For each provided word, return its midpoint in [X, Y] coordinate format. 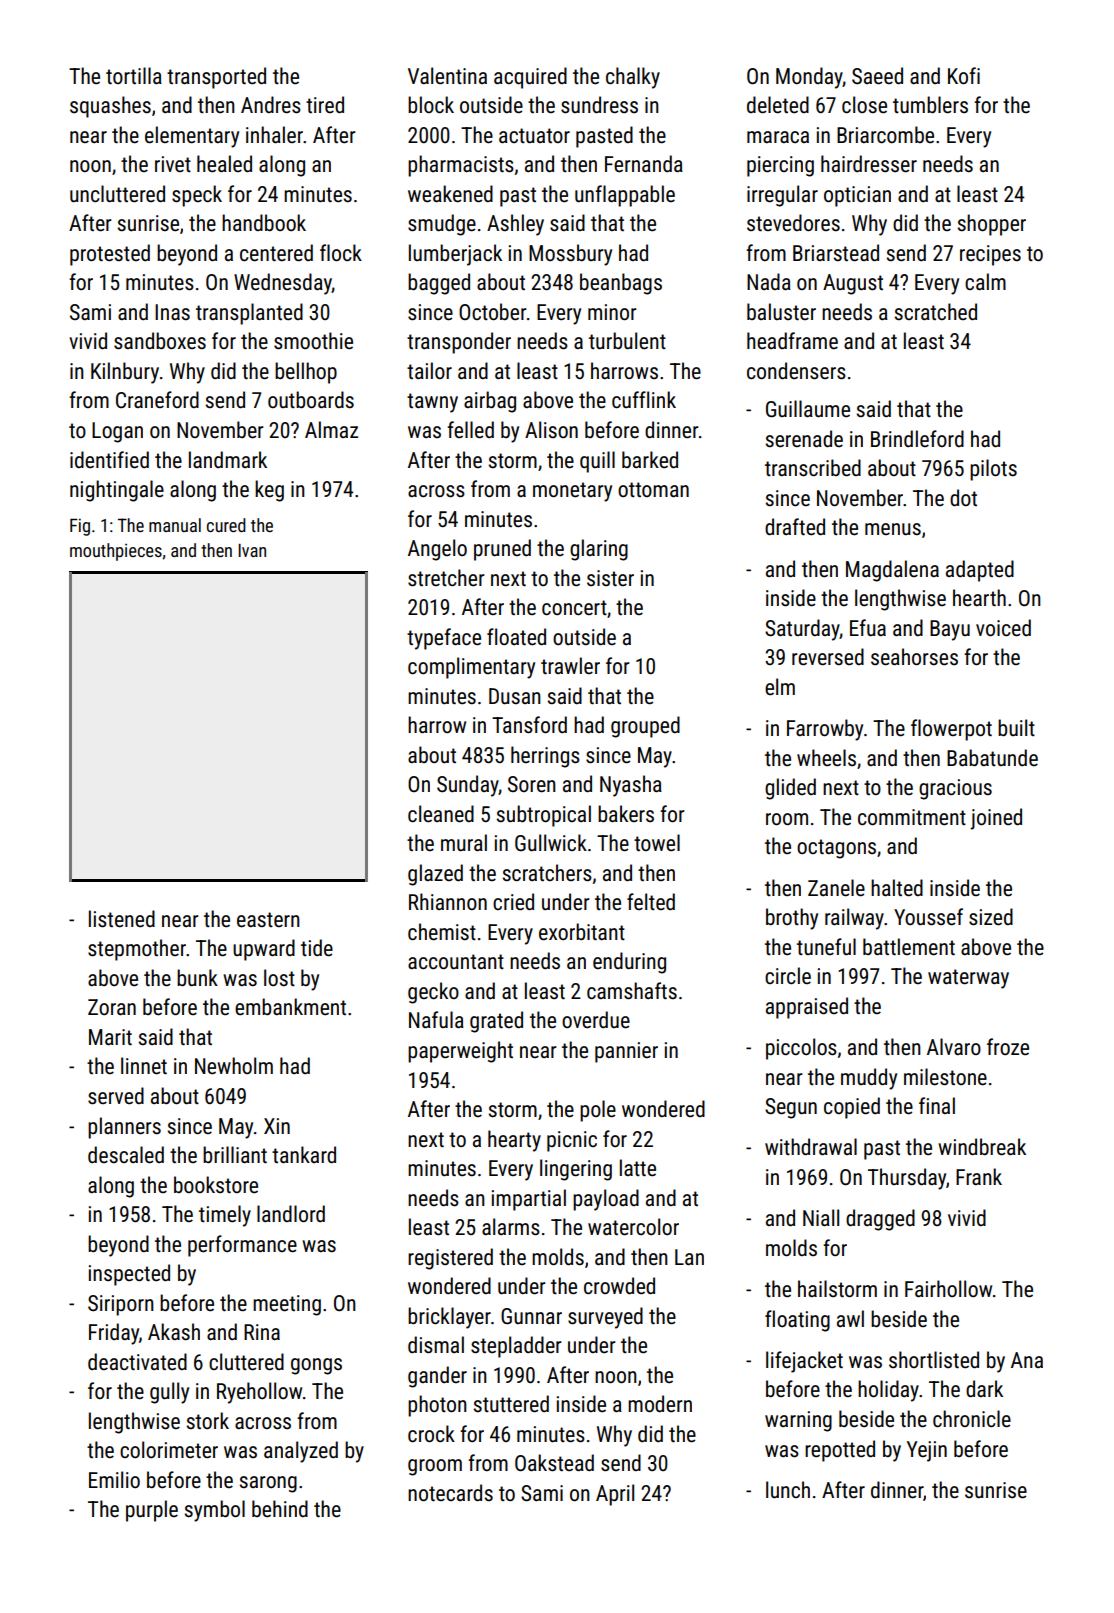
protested [110, 255]
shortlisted [934, 1360]
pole [598, 1111]
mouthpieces [116, 552]
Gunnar [531, 1316]
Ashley [515, 225]
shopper [992, 225]
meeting [287, 1305]
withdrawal [811, 1146]
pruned [502, 550]
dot [963, 497]
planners [124, 1128]
